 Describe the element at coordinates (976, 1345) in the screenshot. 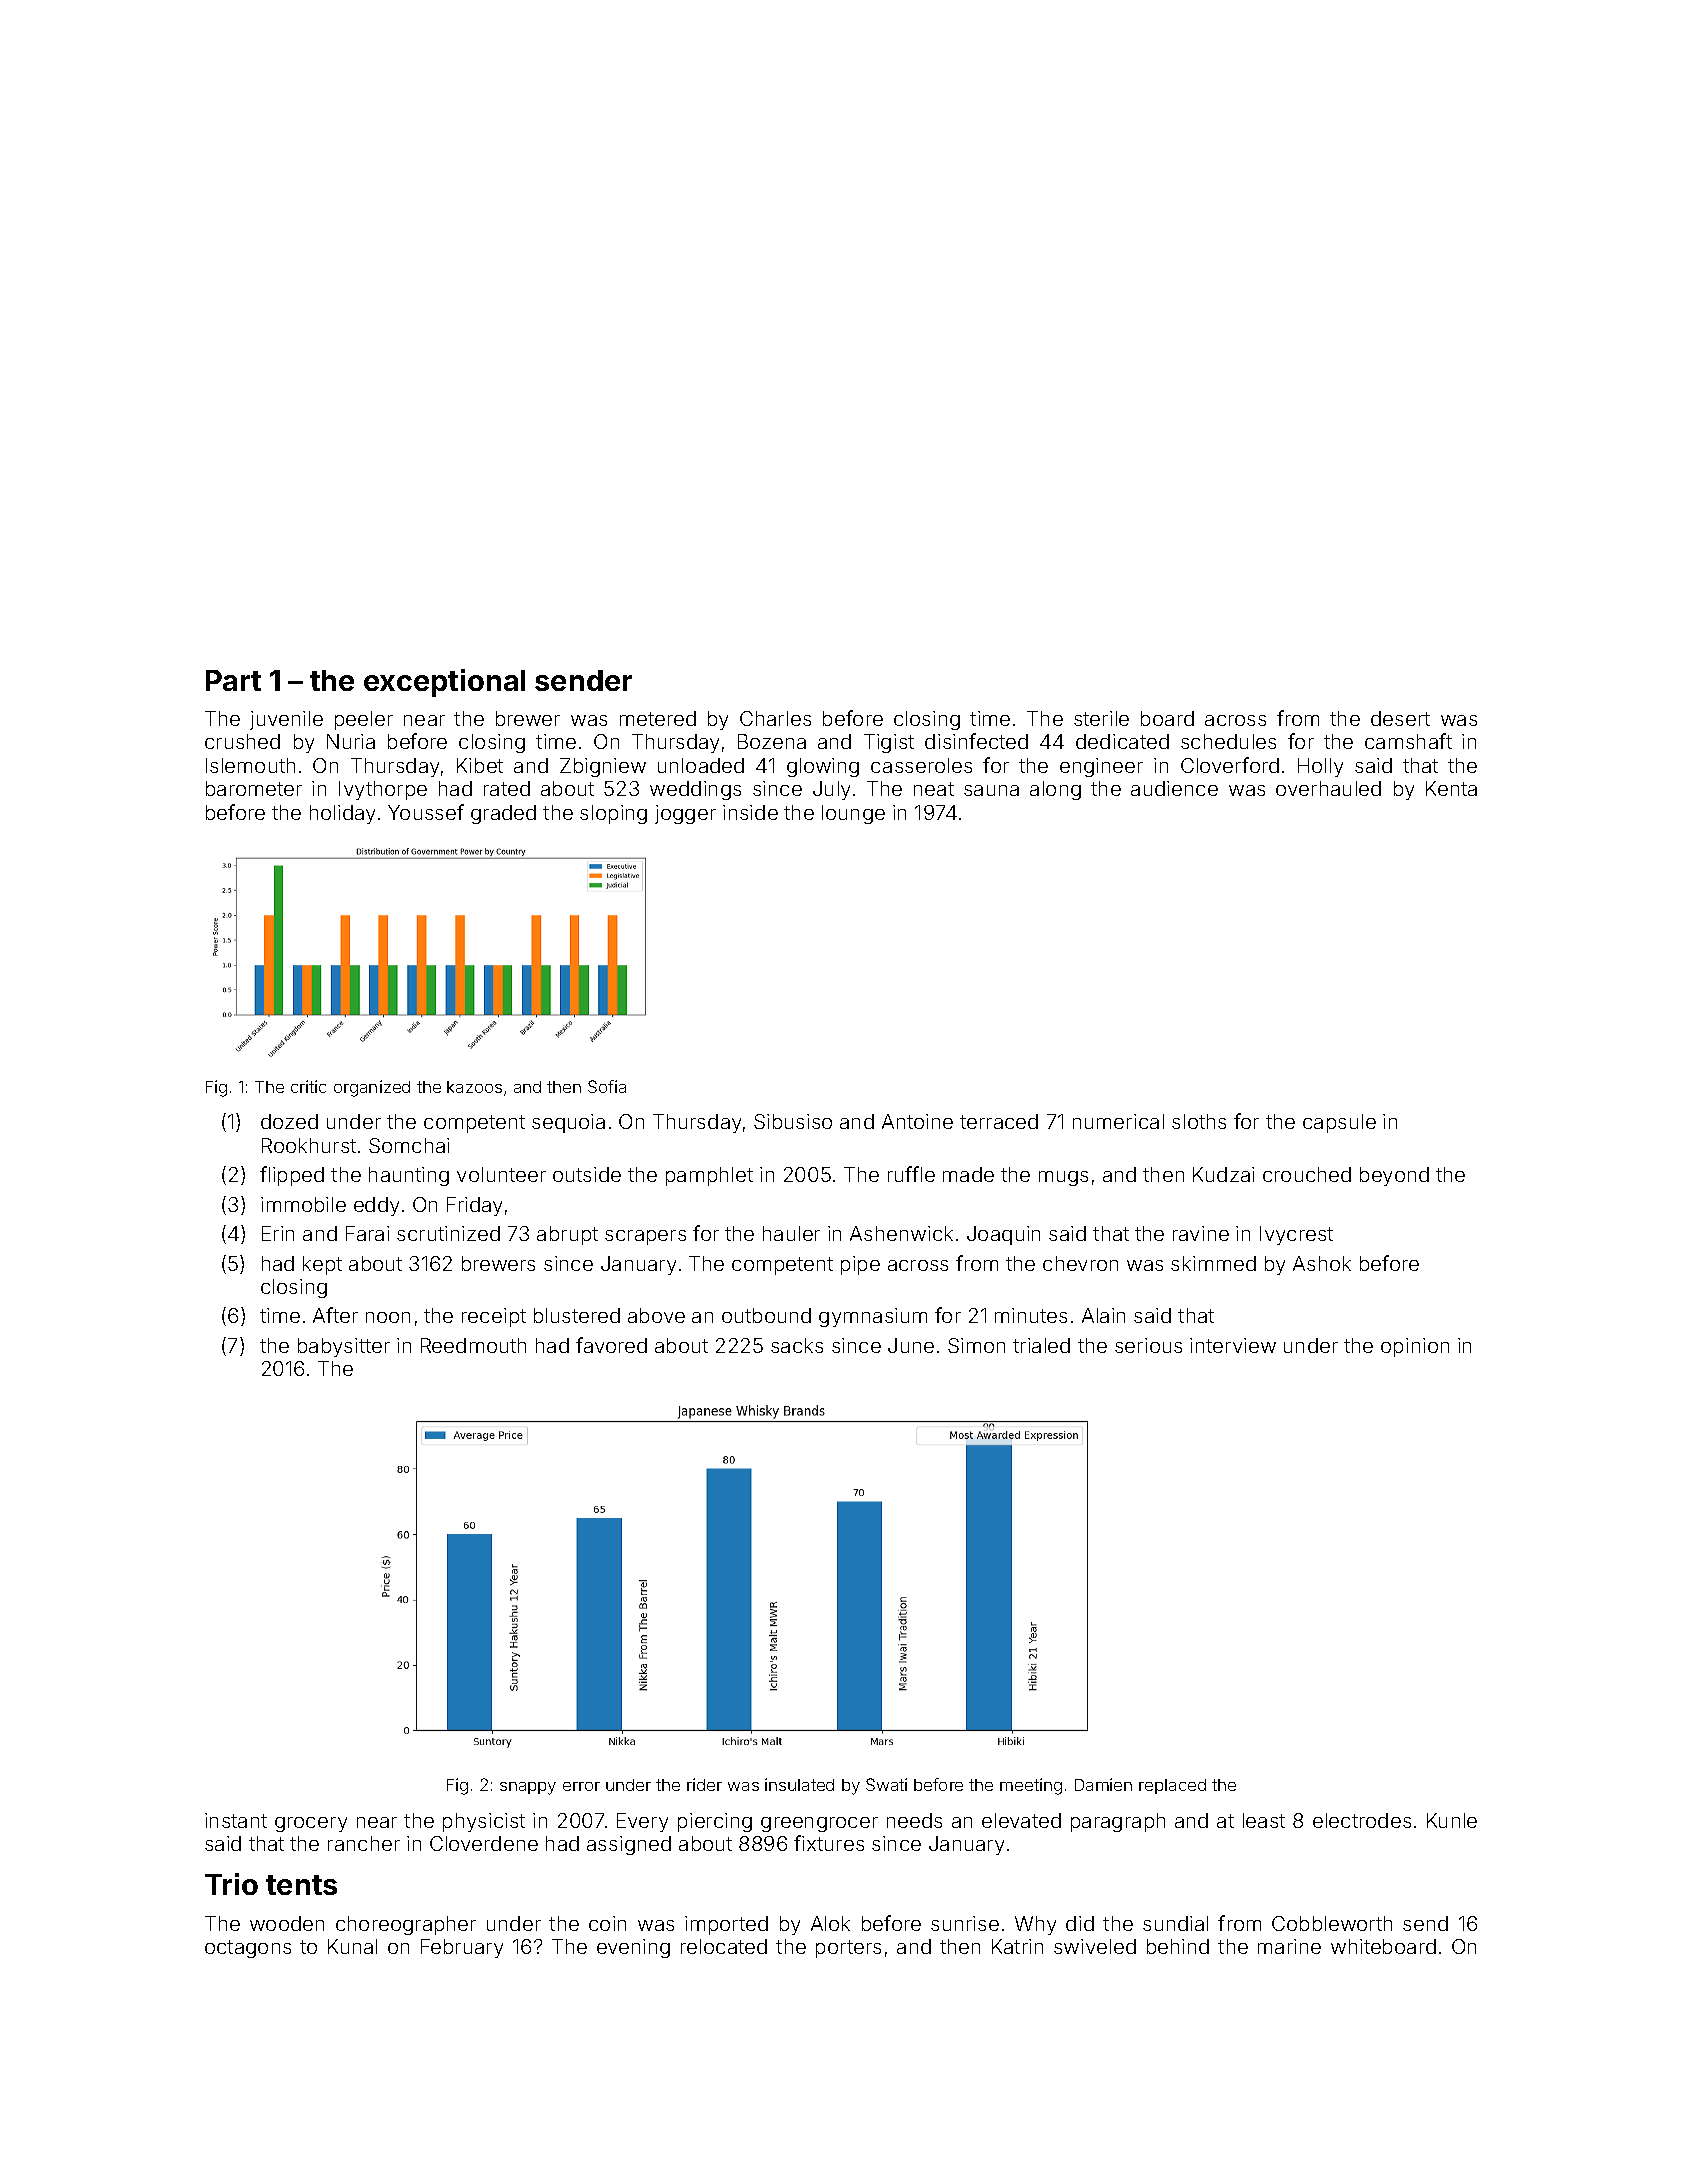

I see `Simon` at that location.
